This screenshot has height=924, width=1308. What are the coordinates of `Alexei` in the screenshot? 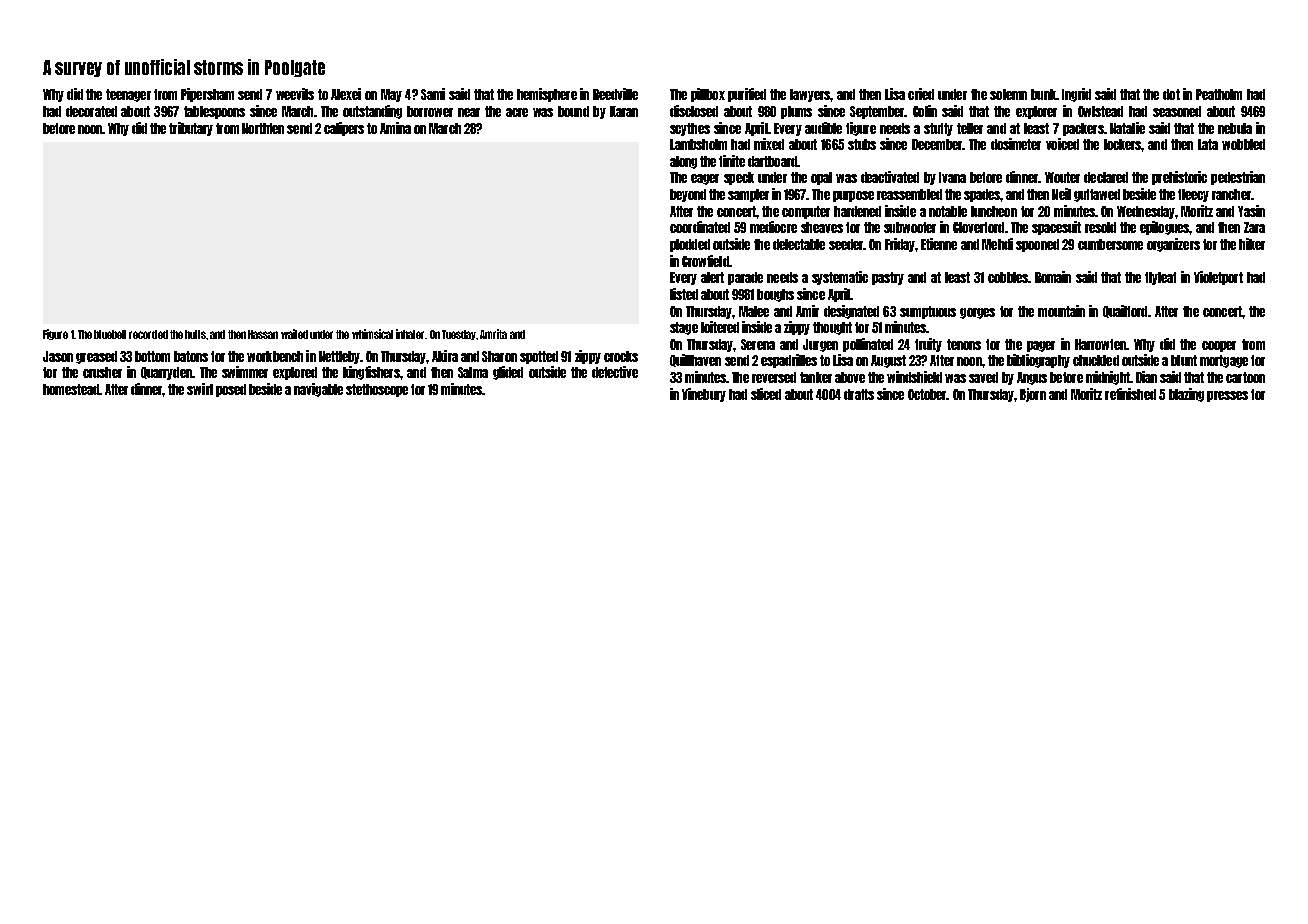 It's located at (346, 94).
